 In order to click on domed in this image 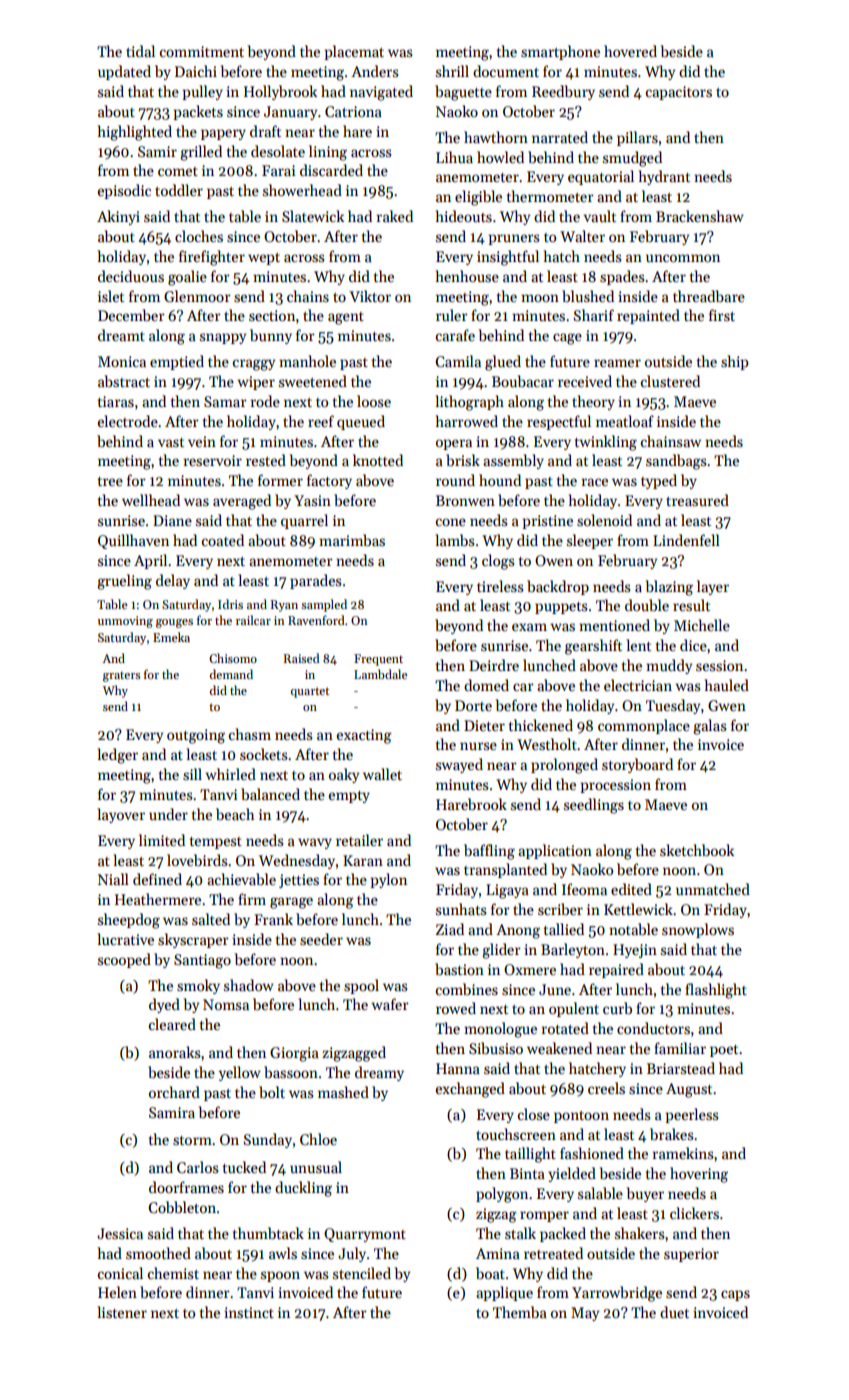, I will do `click(486, 685)`.
